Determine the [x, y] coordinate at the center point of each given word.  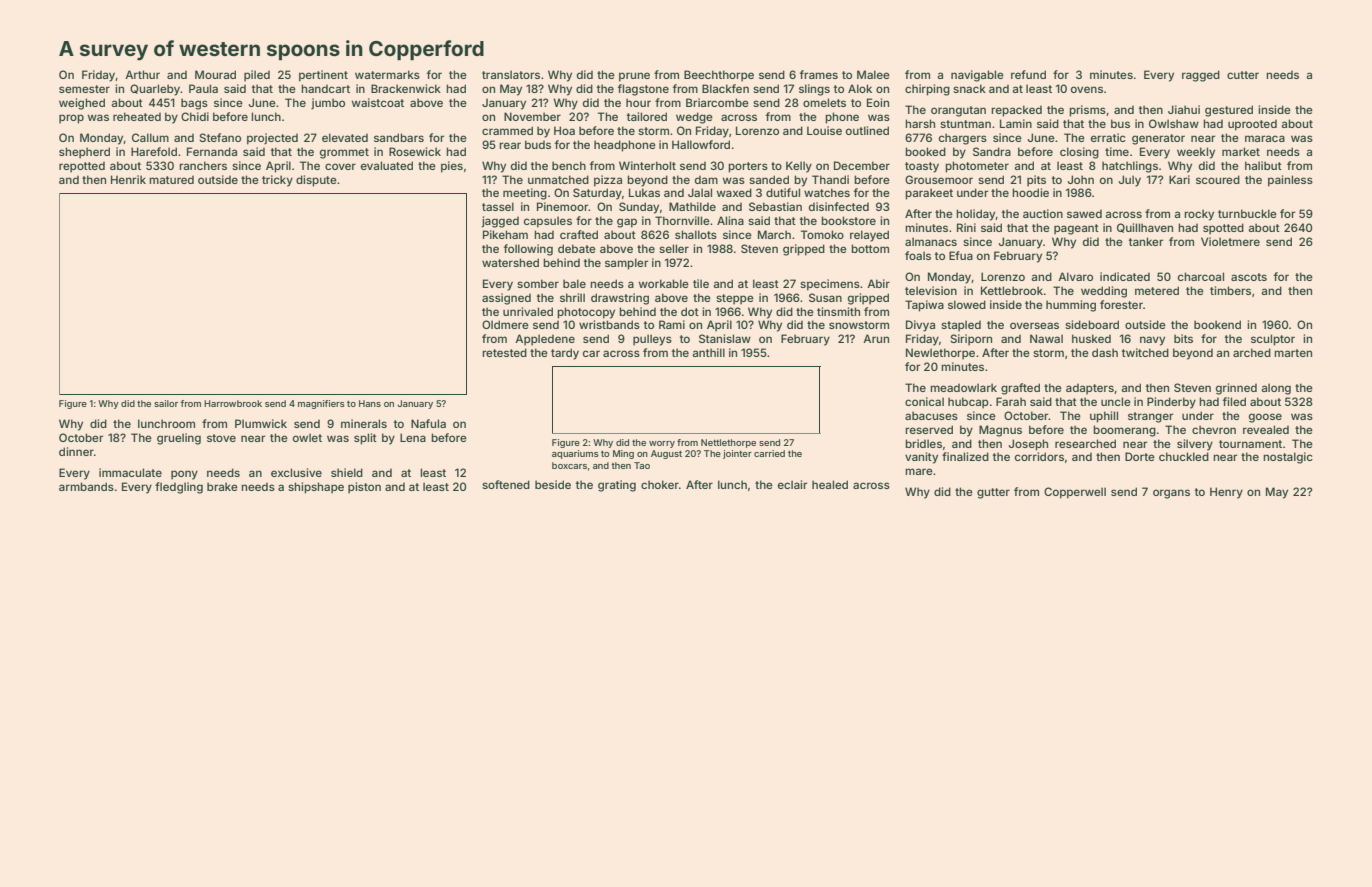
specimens [830, 285]
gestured [1229, 111]
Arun [876, 338]
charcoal [1201, 276]
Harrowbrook [233, 403]
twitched [1145, 352]
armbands [86, 486]
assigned [506, 299]
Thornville [682, 220]
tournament [1250, 444]
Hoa [564, 130]
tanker [1146, 241]
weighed [82, 104]
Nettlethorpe [728, 443]
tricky [277, 181]
